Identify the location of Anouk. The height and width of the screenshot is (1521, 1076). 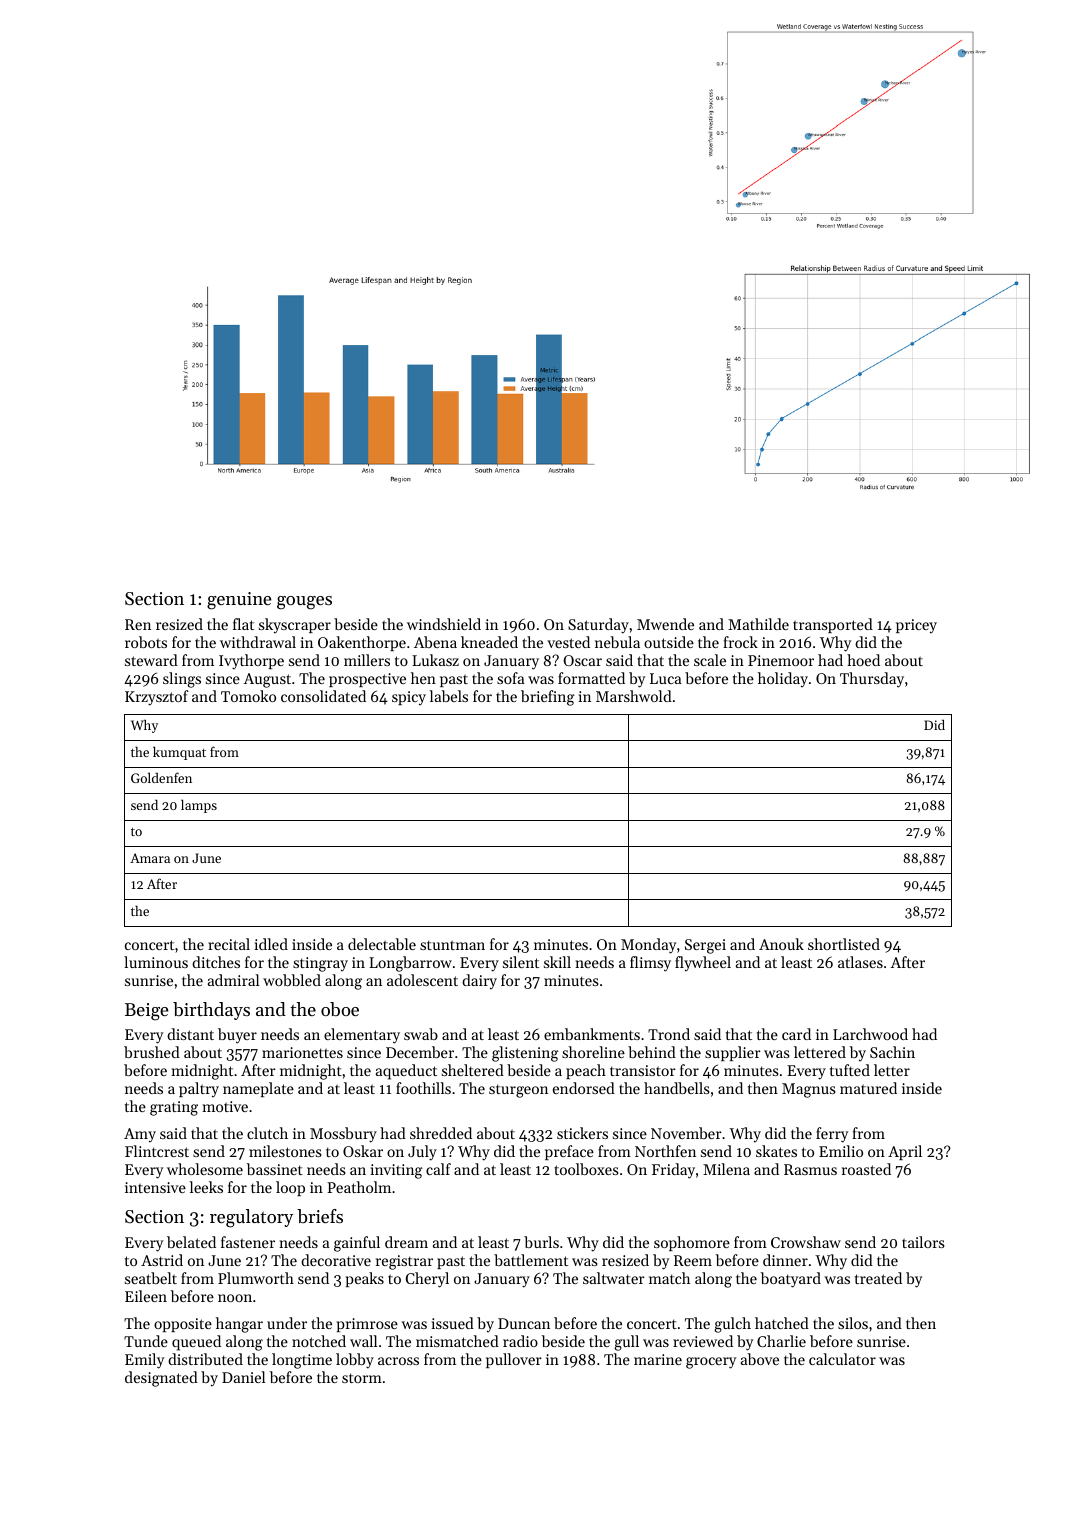
(781, 944).
